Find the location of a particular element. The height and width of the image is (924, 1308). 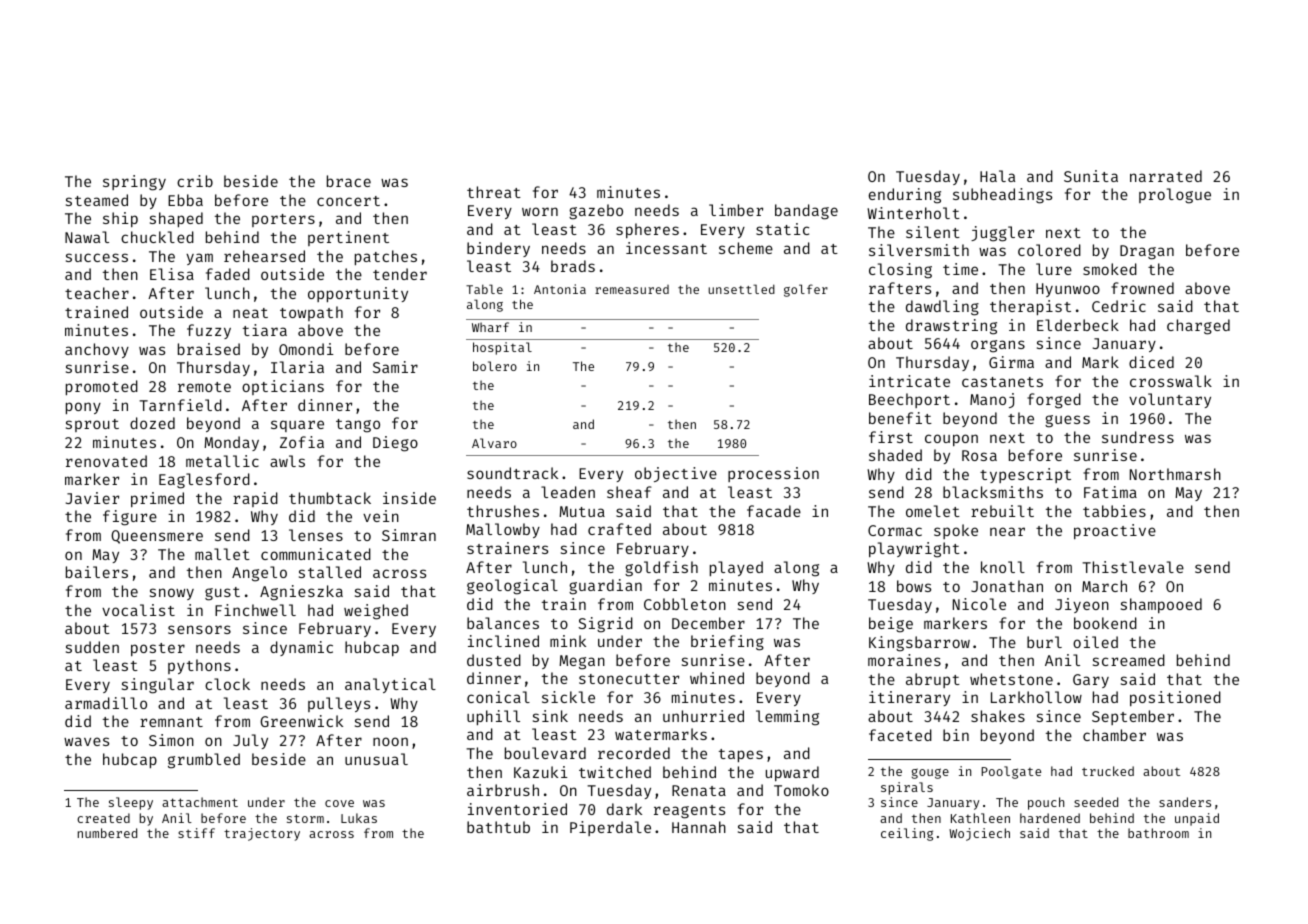

threat is located at coordinates (494, 192).
